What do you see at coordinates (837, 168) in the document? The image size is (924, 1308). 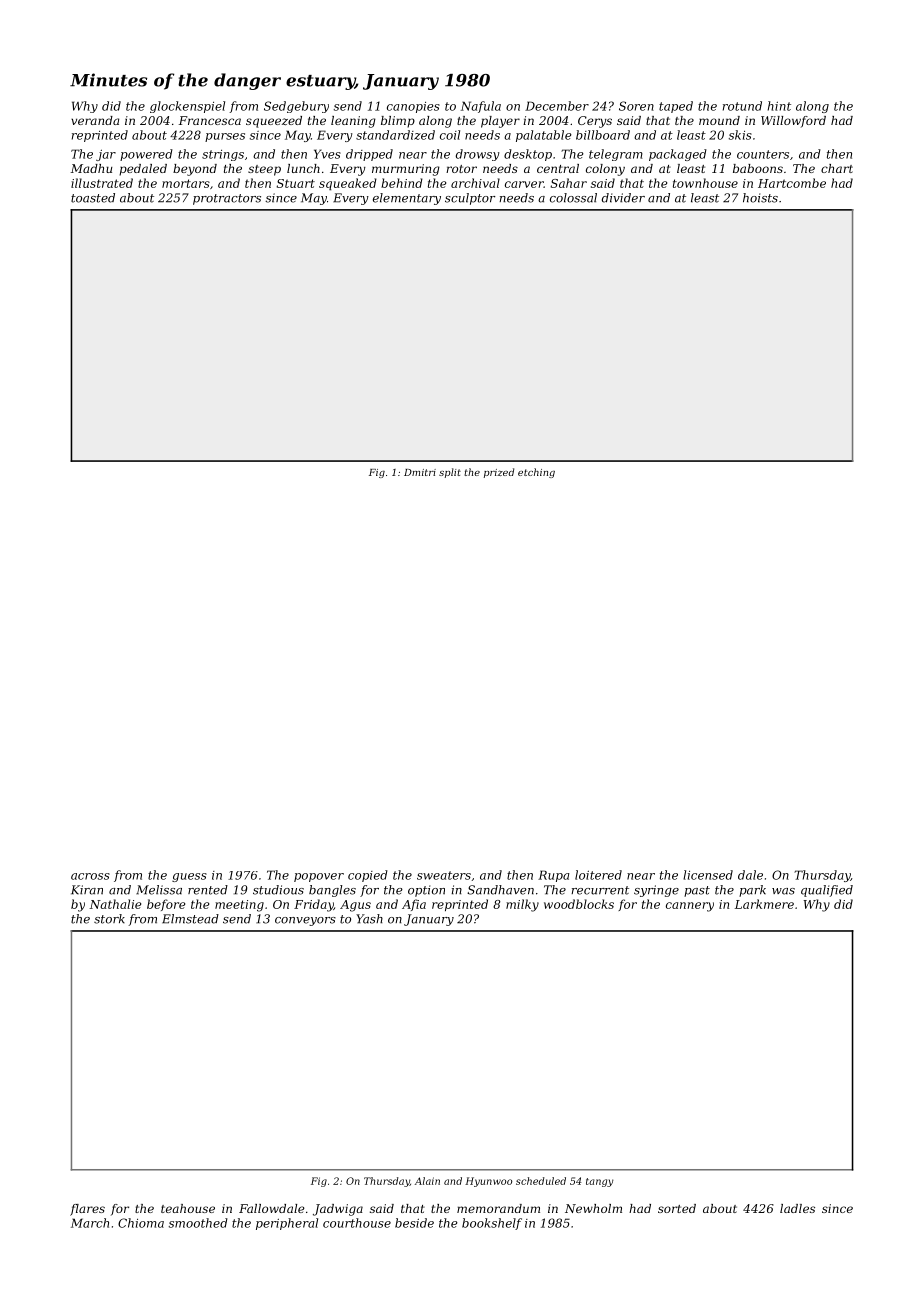 I see `chart` at bounding box center [837, 168].
